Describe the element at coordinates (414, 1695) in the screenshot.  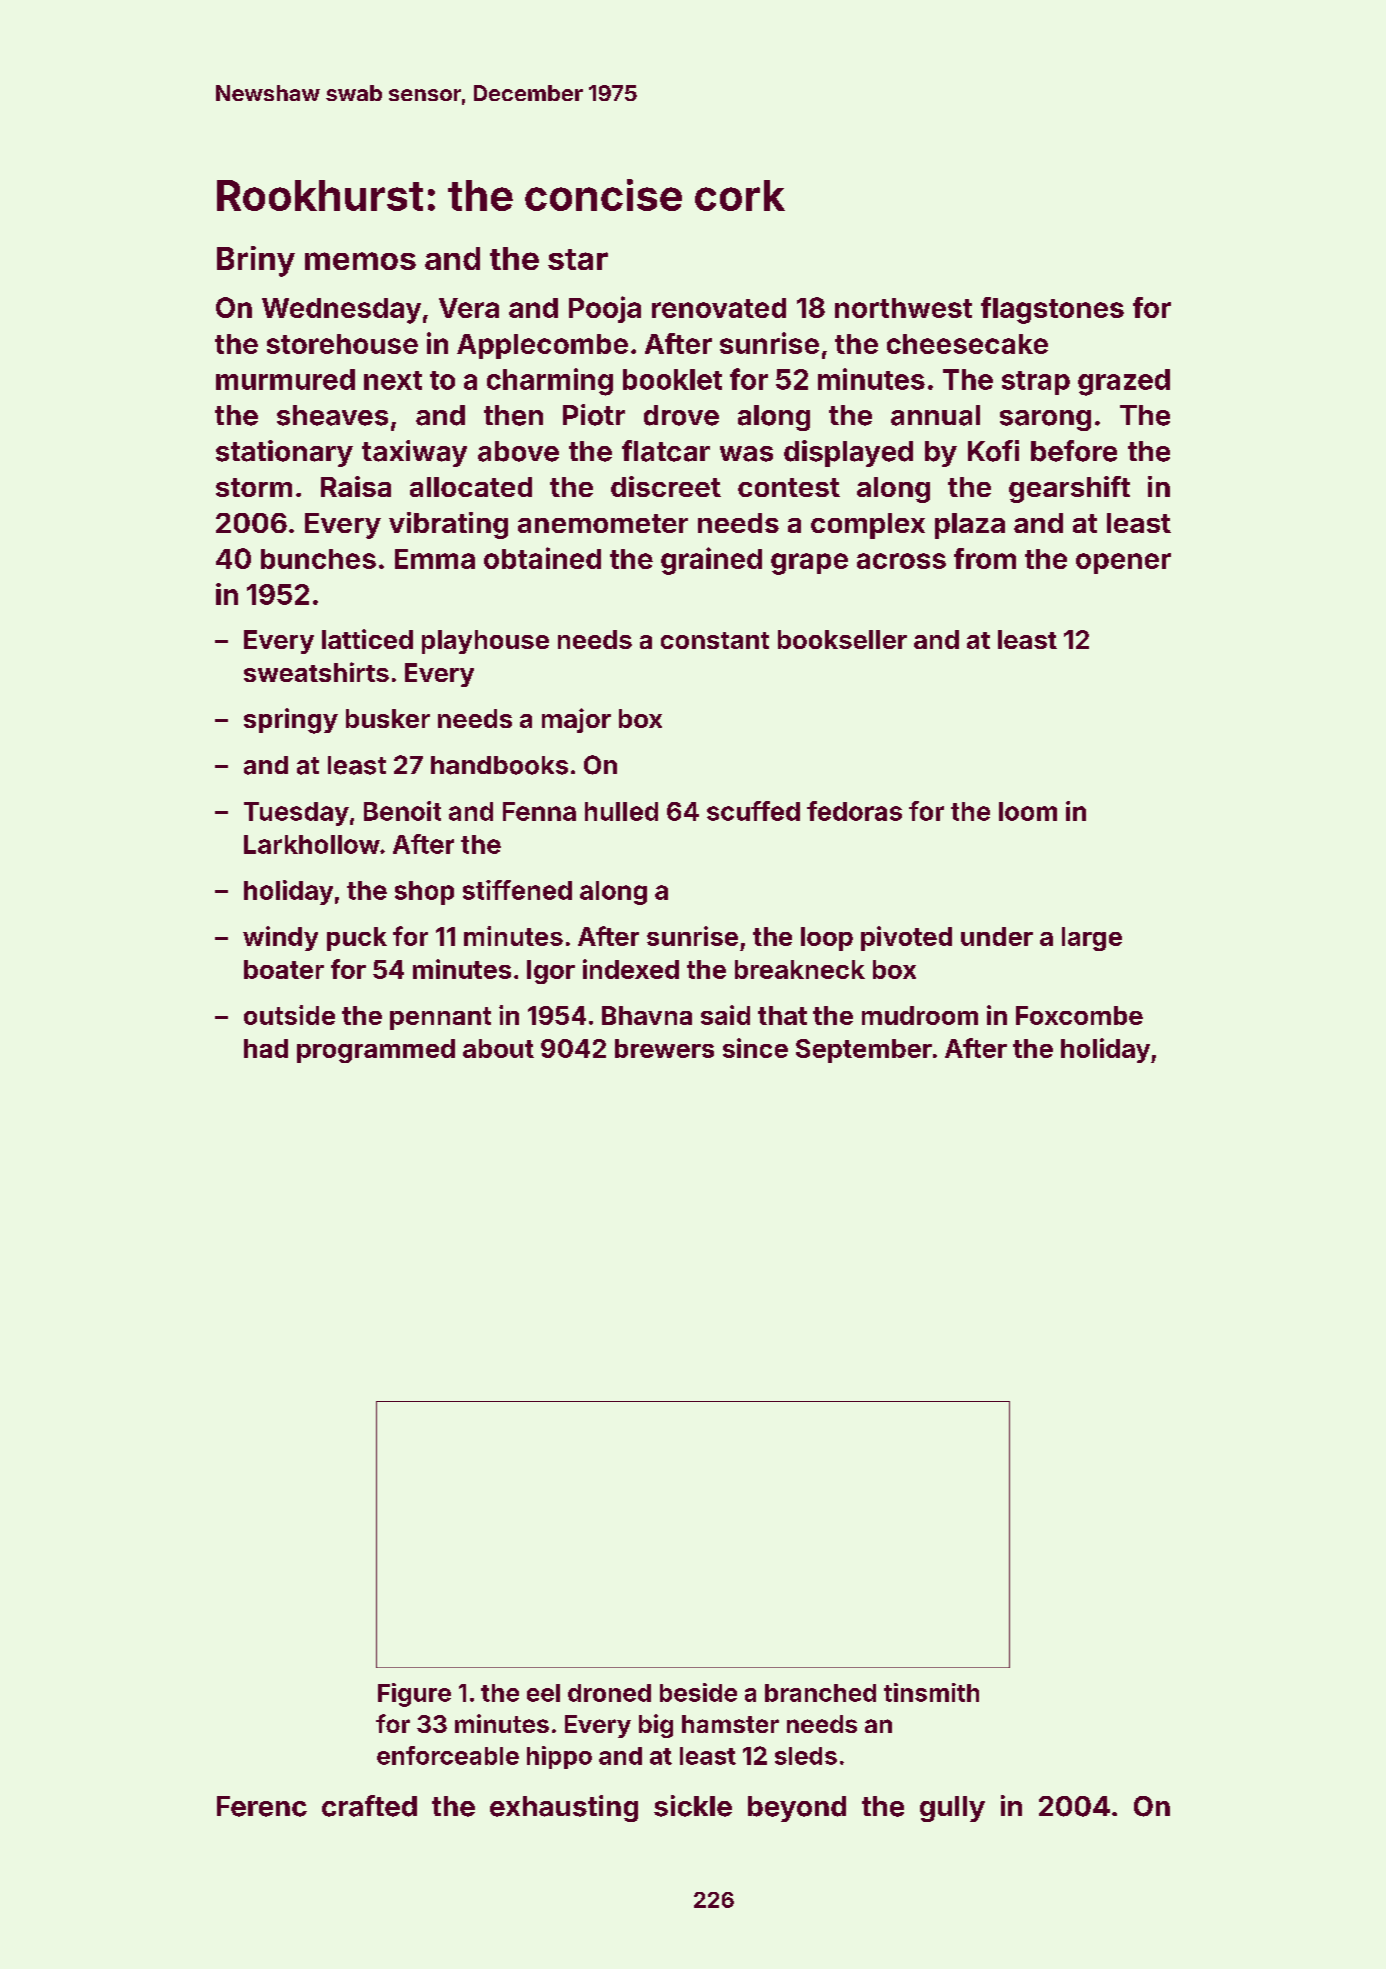
I see `Figure` at that location.
